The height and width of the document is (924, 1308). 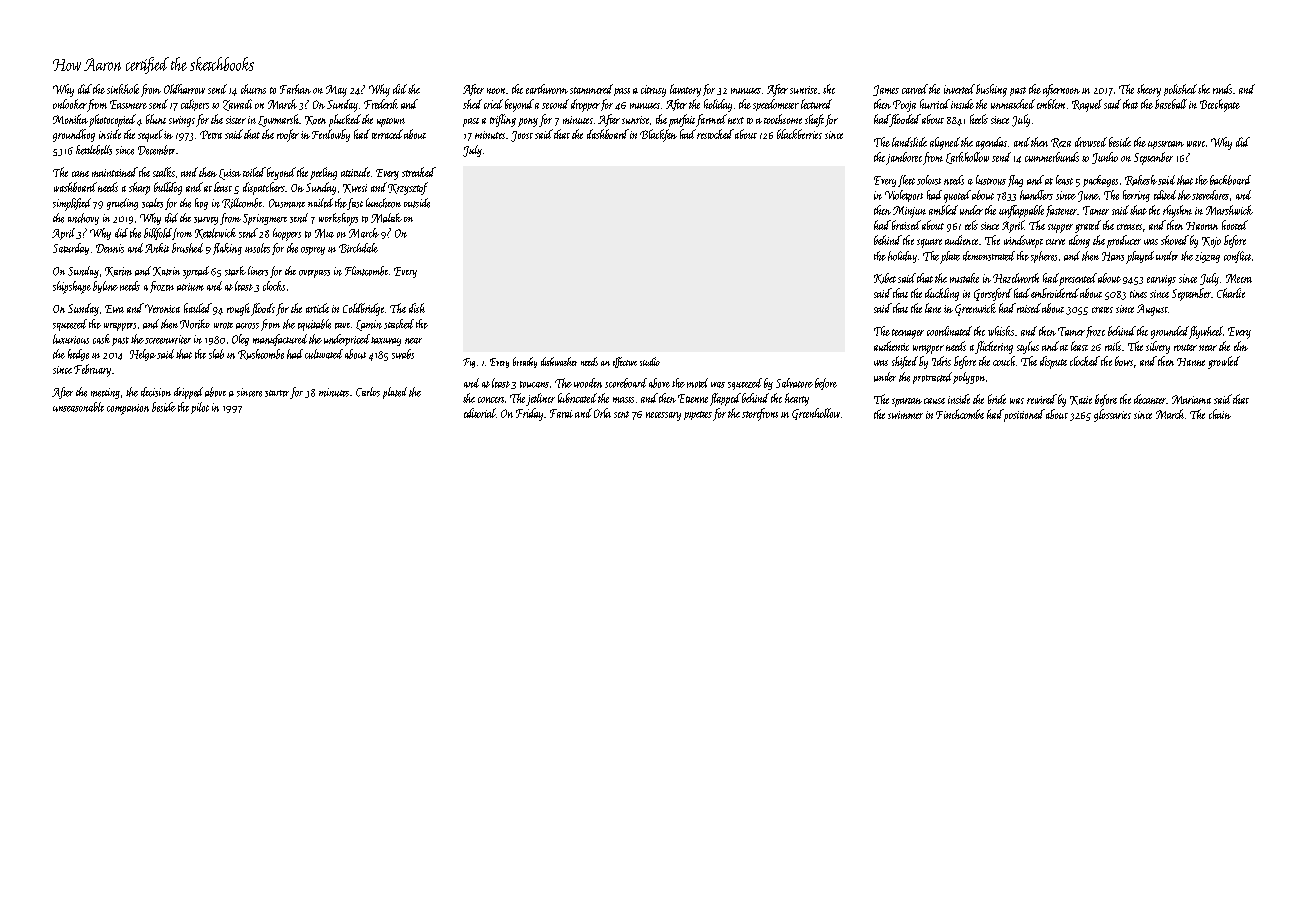 I want to click on pilot, so click(x=200, y=408).
